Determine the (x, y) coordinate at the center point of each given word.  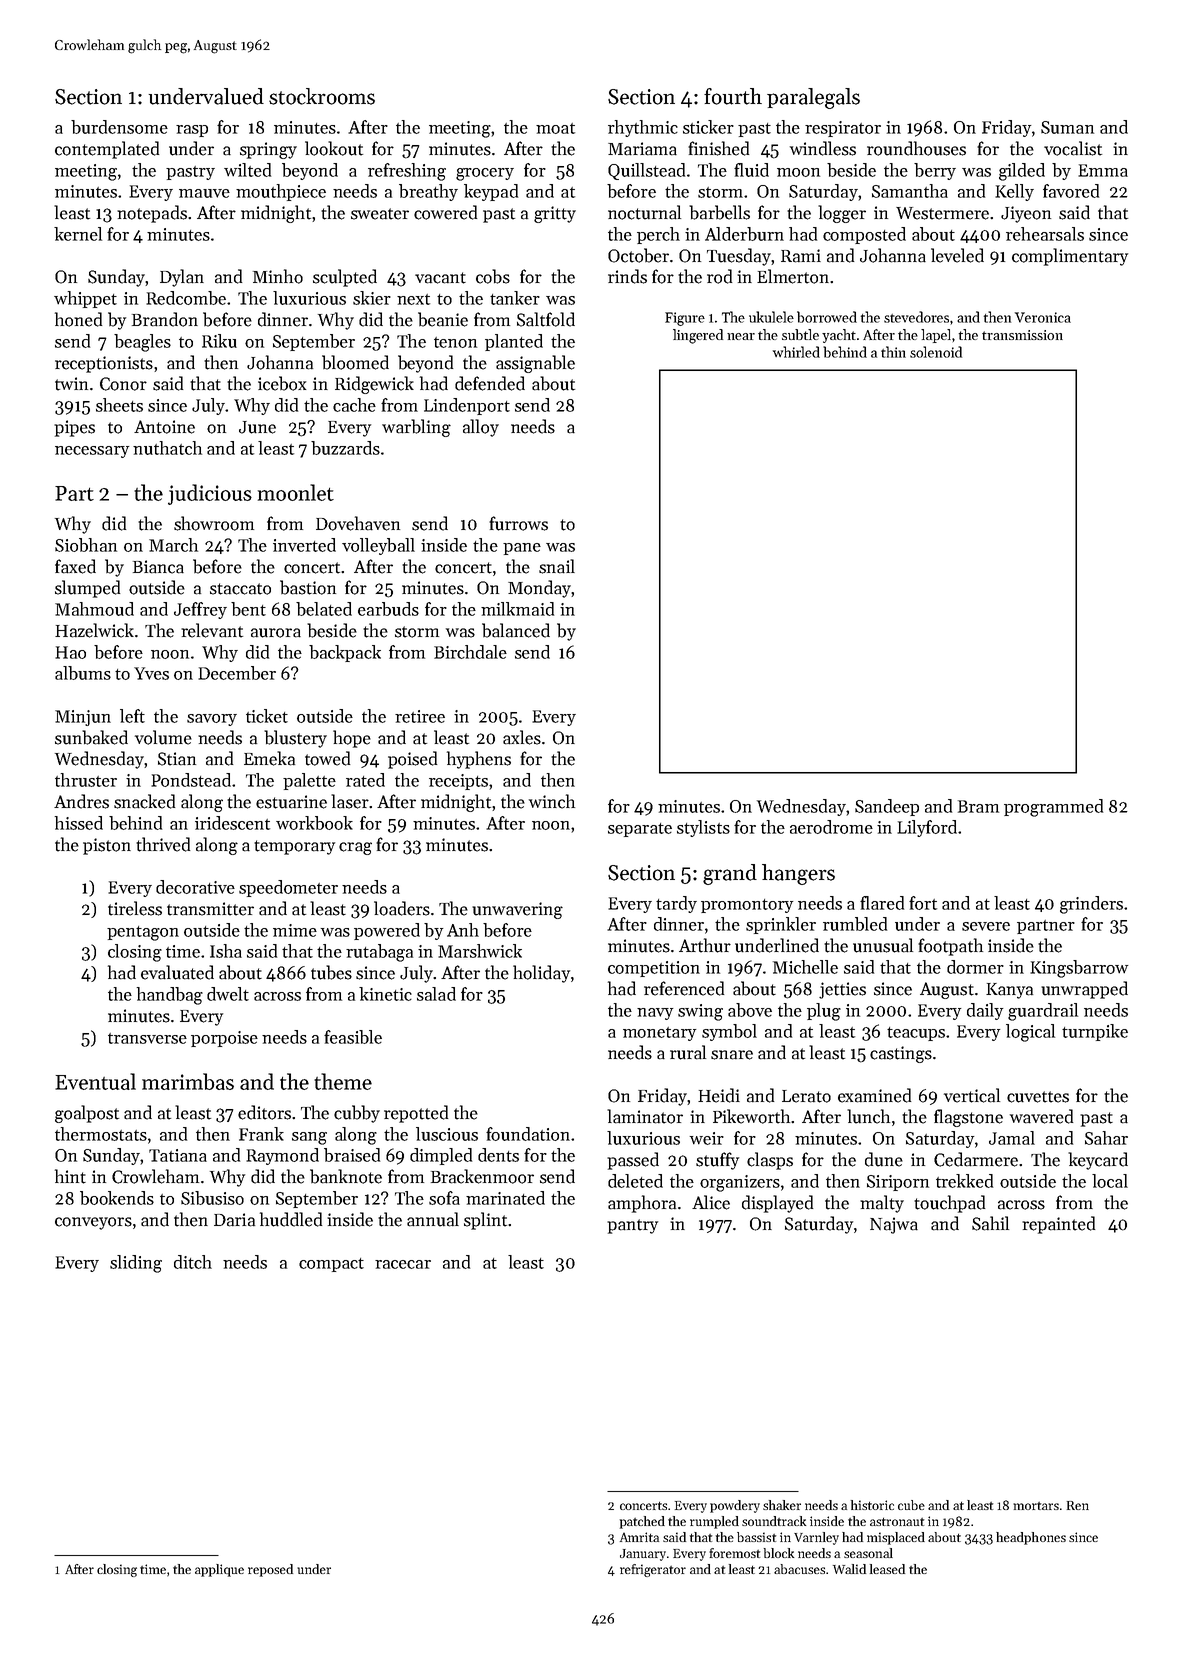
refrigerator (653, 1570)
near (741, 336)
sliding (136, 1264)
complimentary (1070, 257)
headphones (1031, 1538)
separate (640, 830)
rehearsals (1045, 234)
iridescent (232, 823)
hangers (798, 874)
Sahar (1106, 1138)
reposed (270, 1570)
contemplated (107, 150)
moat (555, 128)
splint (485, 1221)
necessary (92, 452)
